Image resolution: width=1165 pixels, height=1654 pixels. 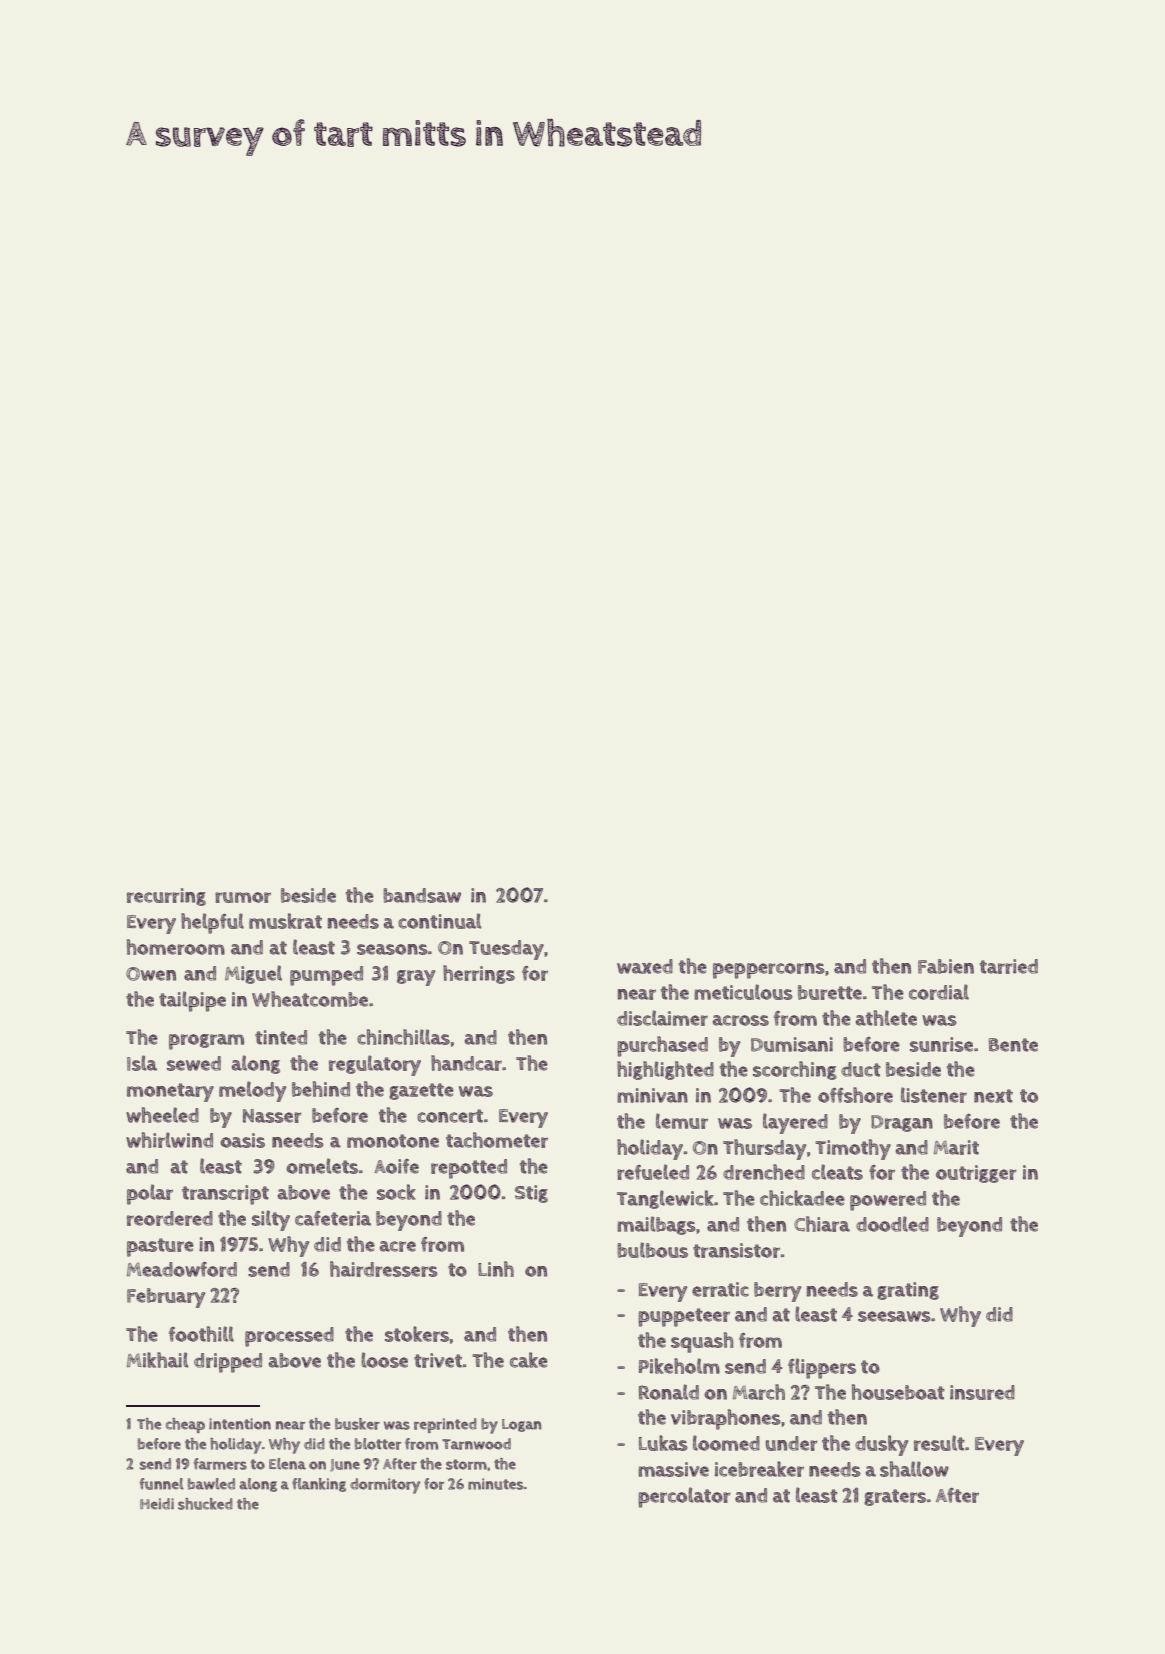 What do you see at coordinates (892, 1224) in the screenshot?
I see `doodled` at bounding box center [892, 1224].
